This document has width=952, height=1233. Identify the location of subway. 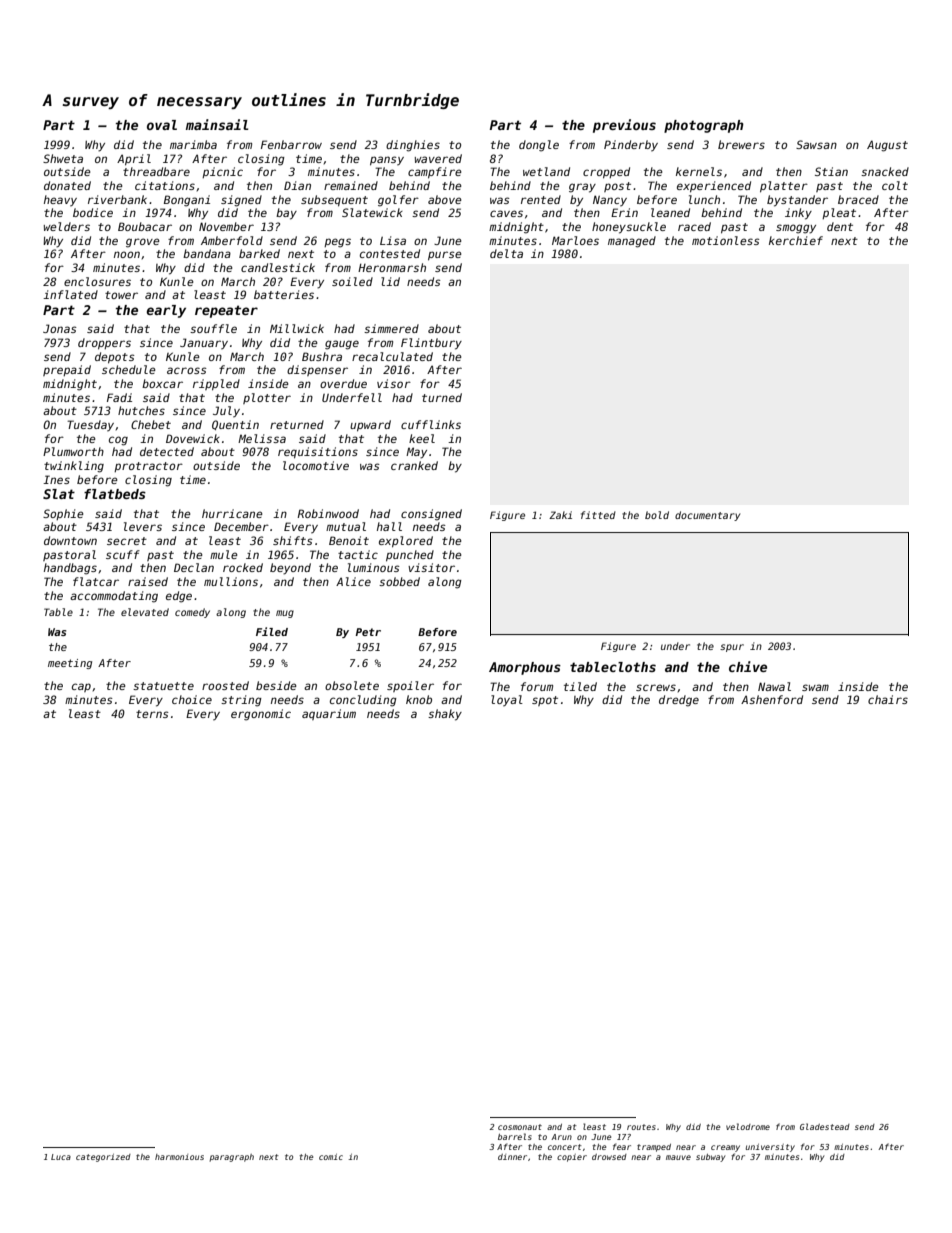
(710, 1158).
